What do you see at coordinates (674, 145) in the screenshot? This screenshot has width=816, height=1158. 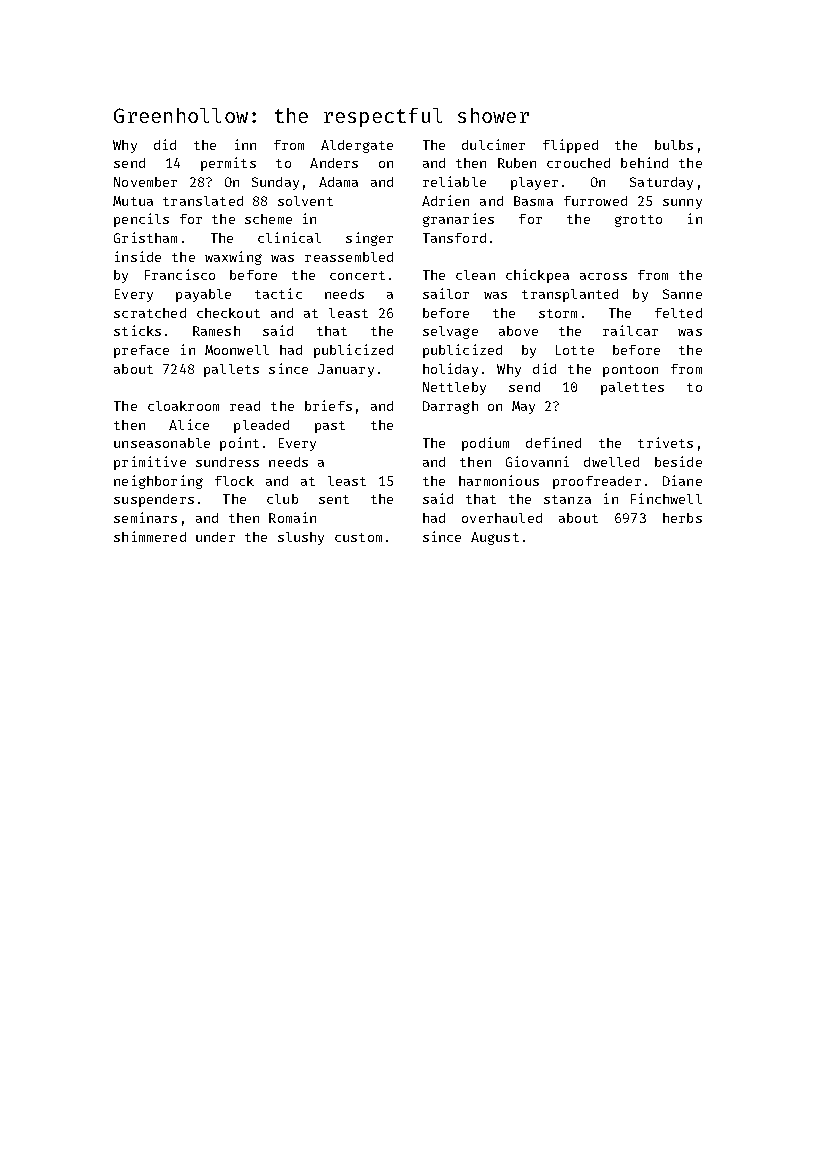 I see `bulbs` at bounding box center [674, 145].
